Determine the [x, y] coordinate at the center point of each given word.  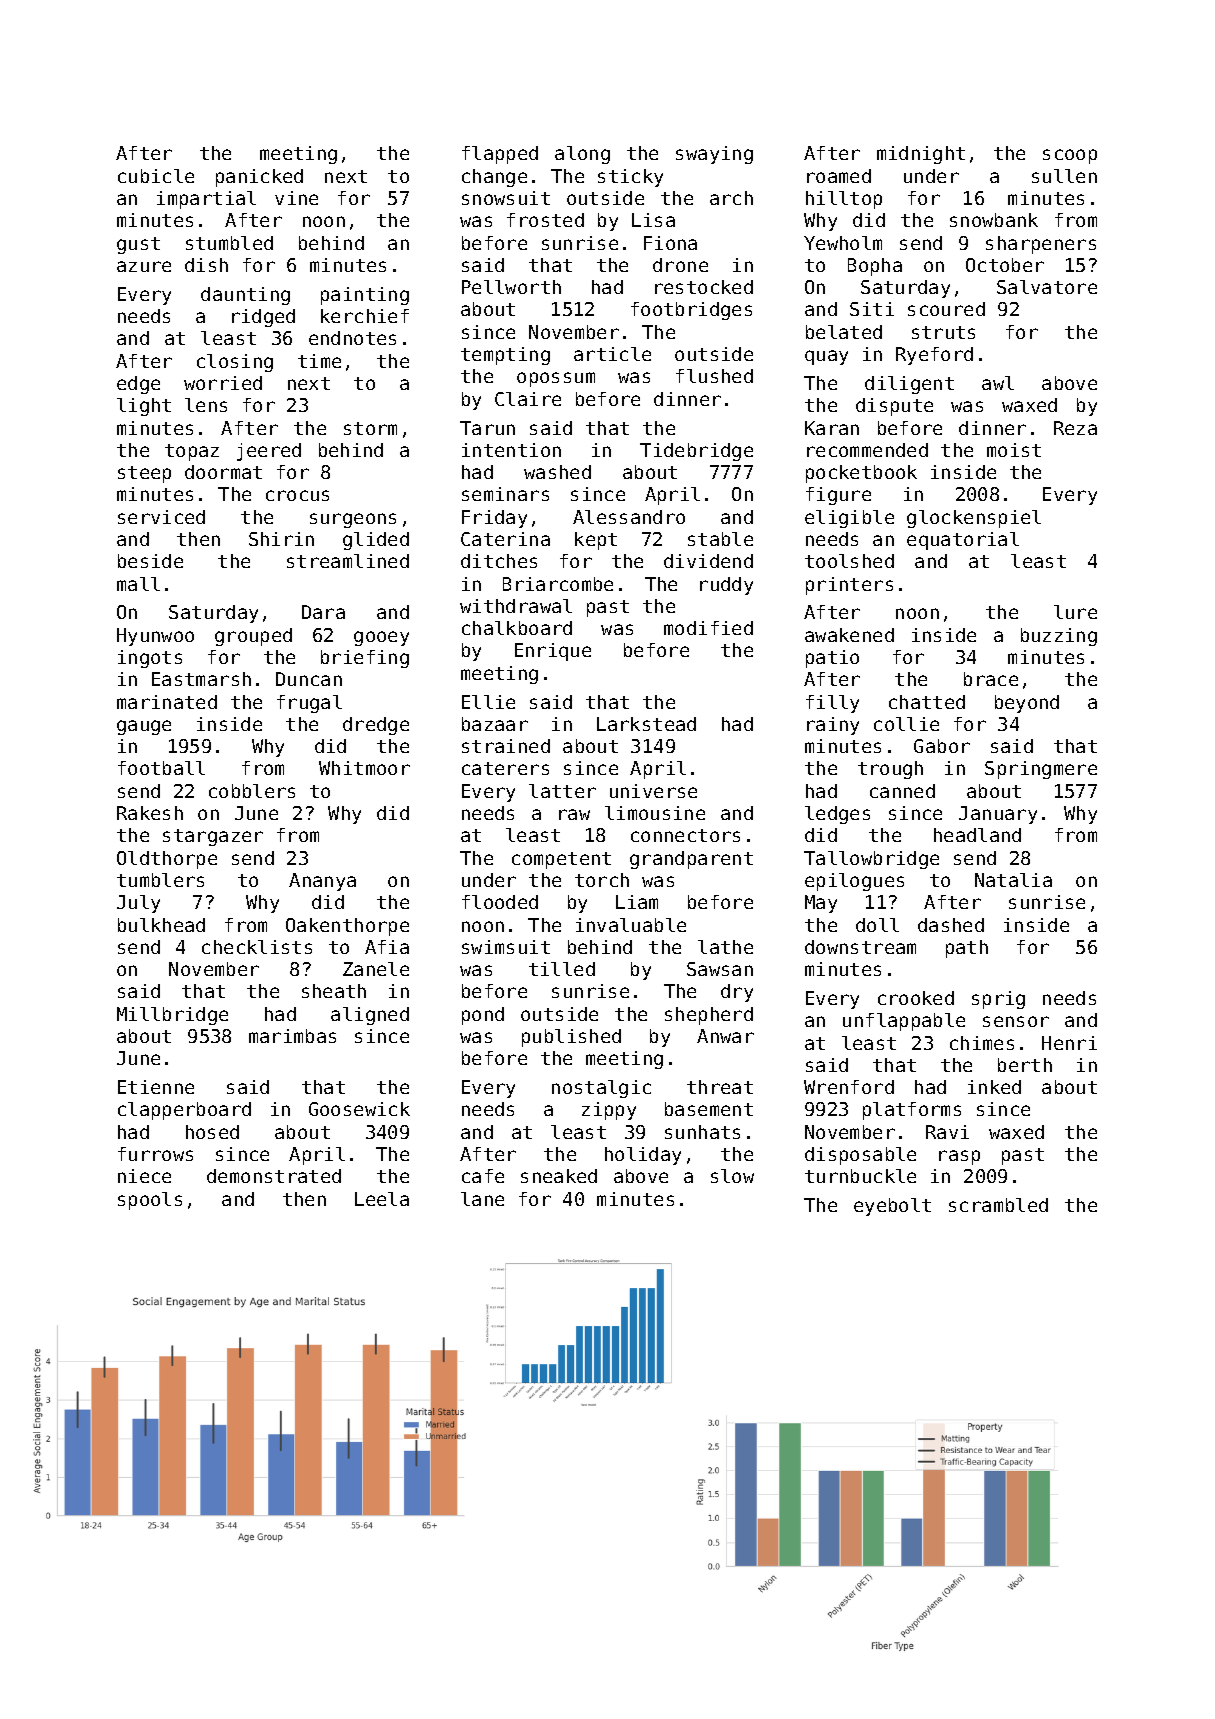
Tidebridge [696, 452]
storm [370, 428]
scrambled [998, 1205]
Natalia [1013, 880]
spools [150, 1201]
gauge [144, 727]
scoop [1070, 156]
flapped [500, 155]
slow [732, 1176]
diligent [909, 385]
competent [561, 860]
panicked [259, 178]
